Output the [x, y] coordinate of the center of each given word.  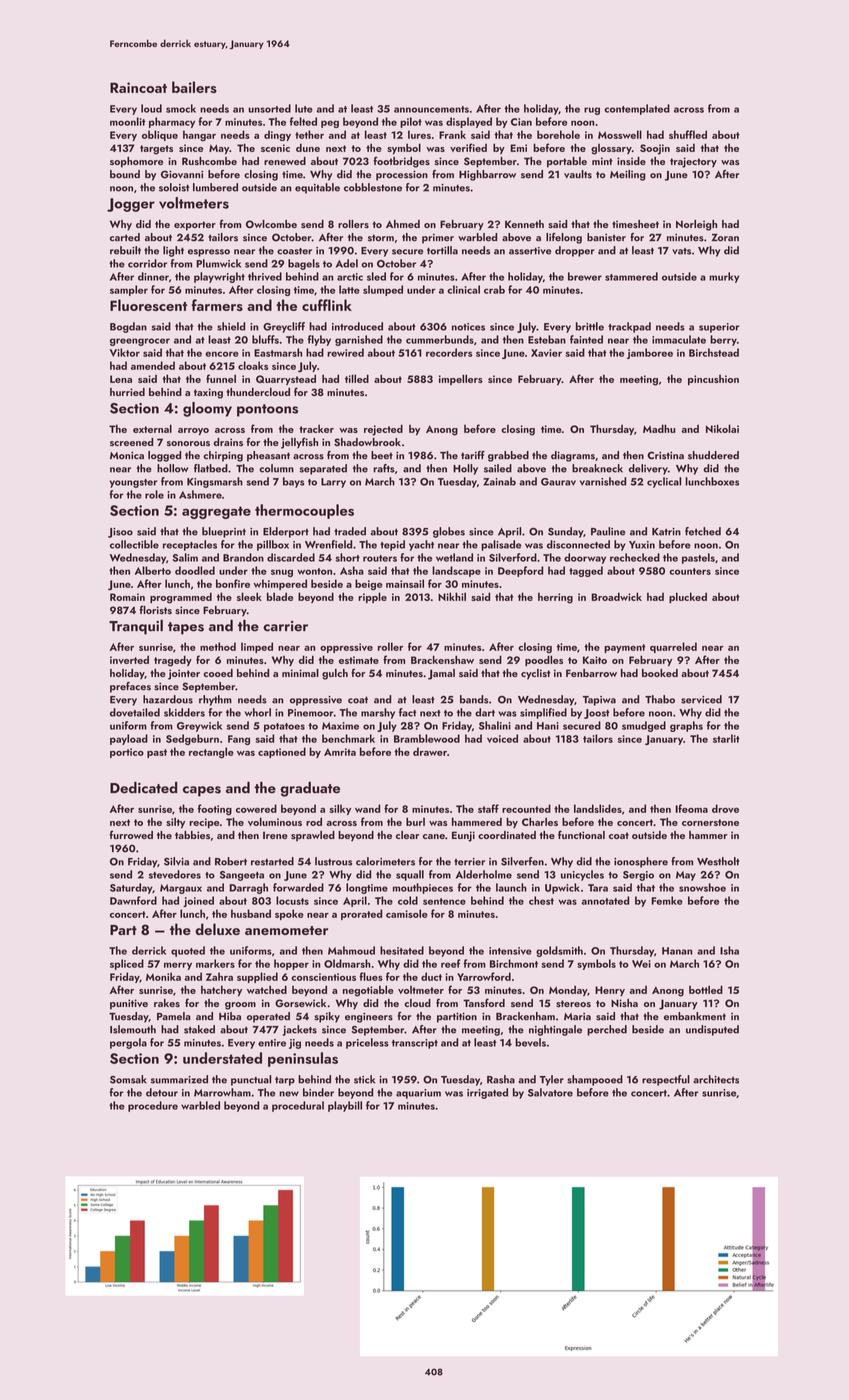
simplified [543, 713]
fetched [703, 531]
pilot [411, 122]
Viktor [125, 352]
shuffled [688, 134]
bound [125, 174]
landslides [598, 808]
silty [175, 822]
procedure [153, 1106]
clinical [463, 289]
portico [127, 753]
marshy [378, 713]
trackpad [629, 327]
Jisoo [120, 533]
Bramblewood [427, 738]
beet [382, 455]
